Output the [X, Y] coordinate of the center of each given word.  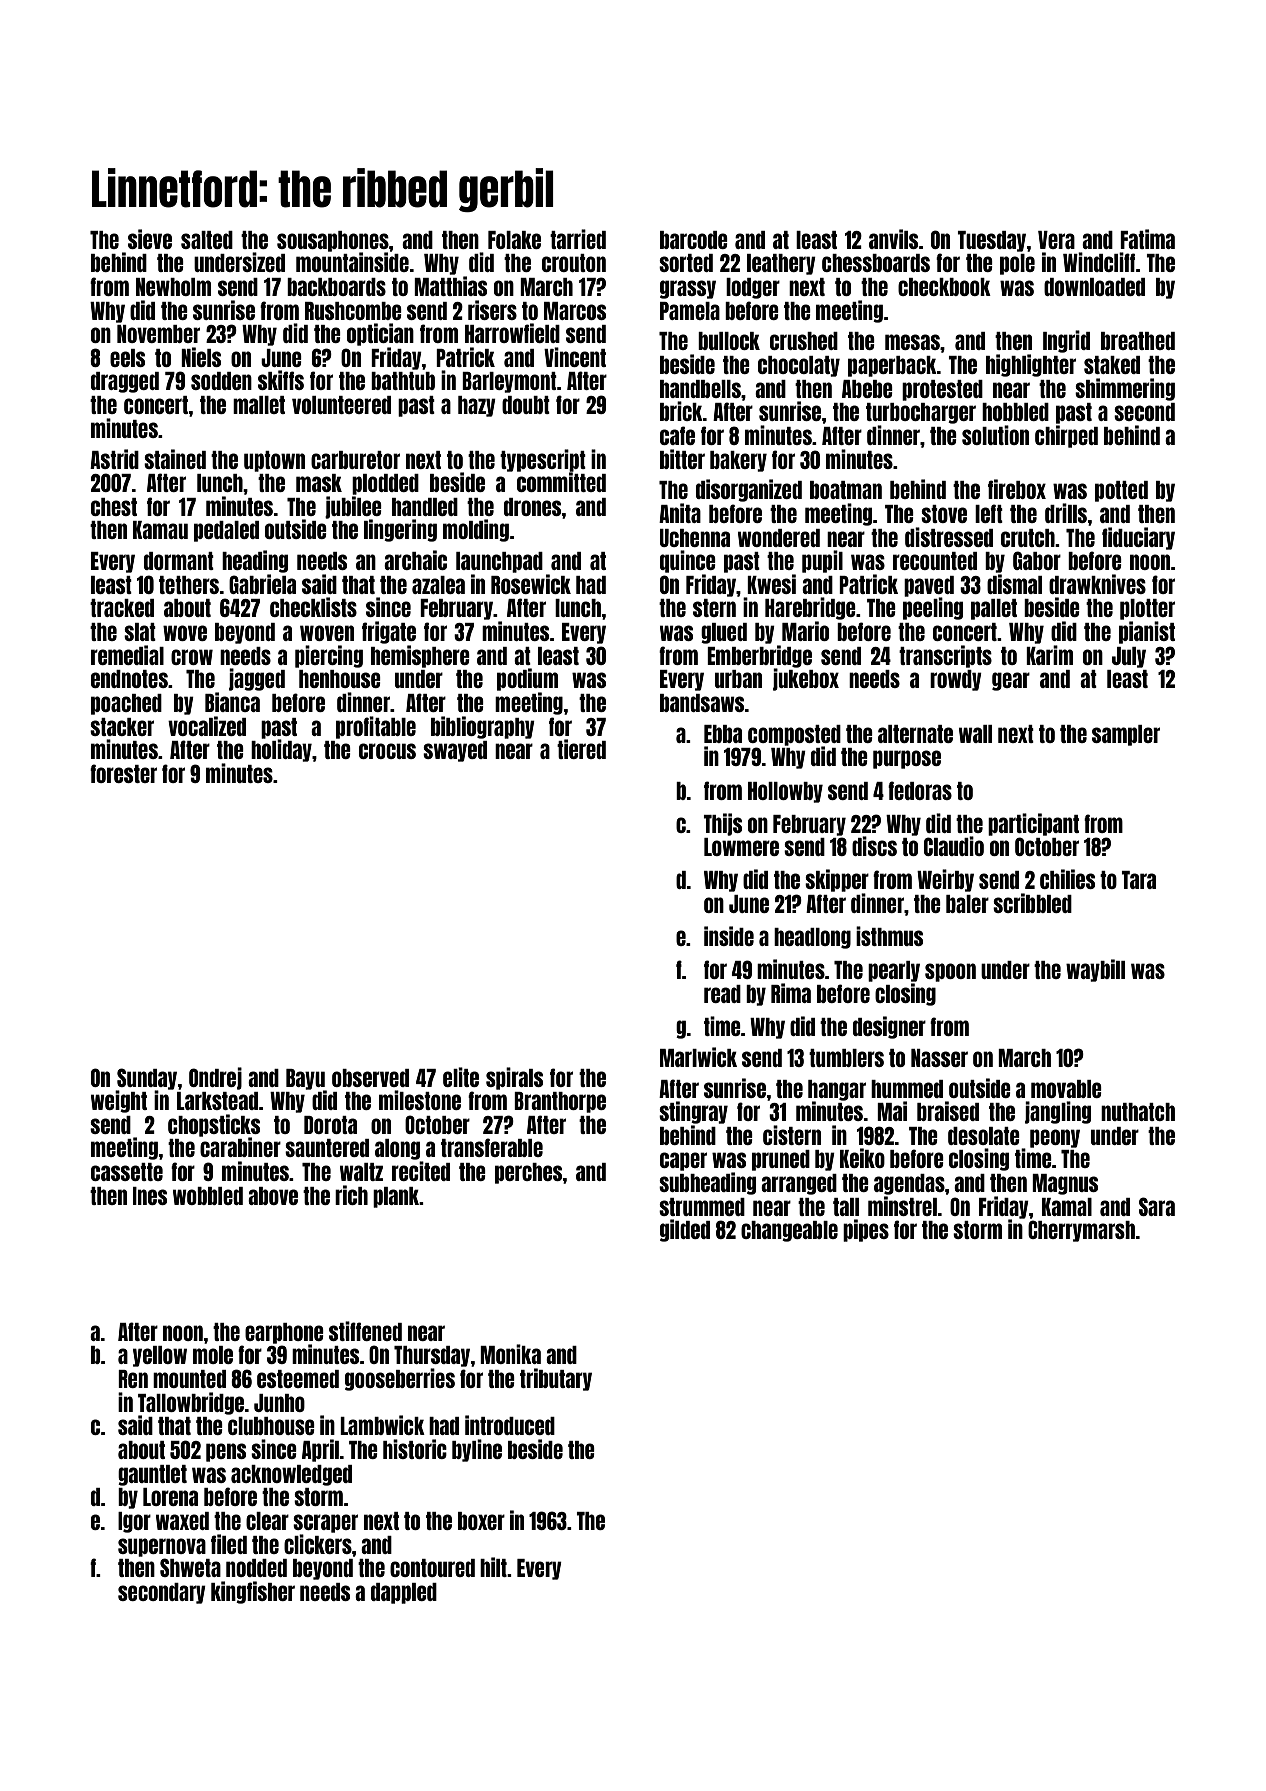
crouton [574, 263]
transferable [492, 1147]
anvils [893, 239]
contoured [432, 1568]
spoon [950, 972]
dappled [404, 1593]
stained [175, 459]
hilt [493, 1567]
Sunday [147, 1079]
